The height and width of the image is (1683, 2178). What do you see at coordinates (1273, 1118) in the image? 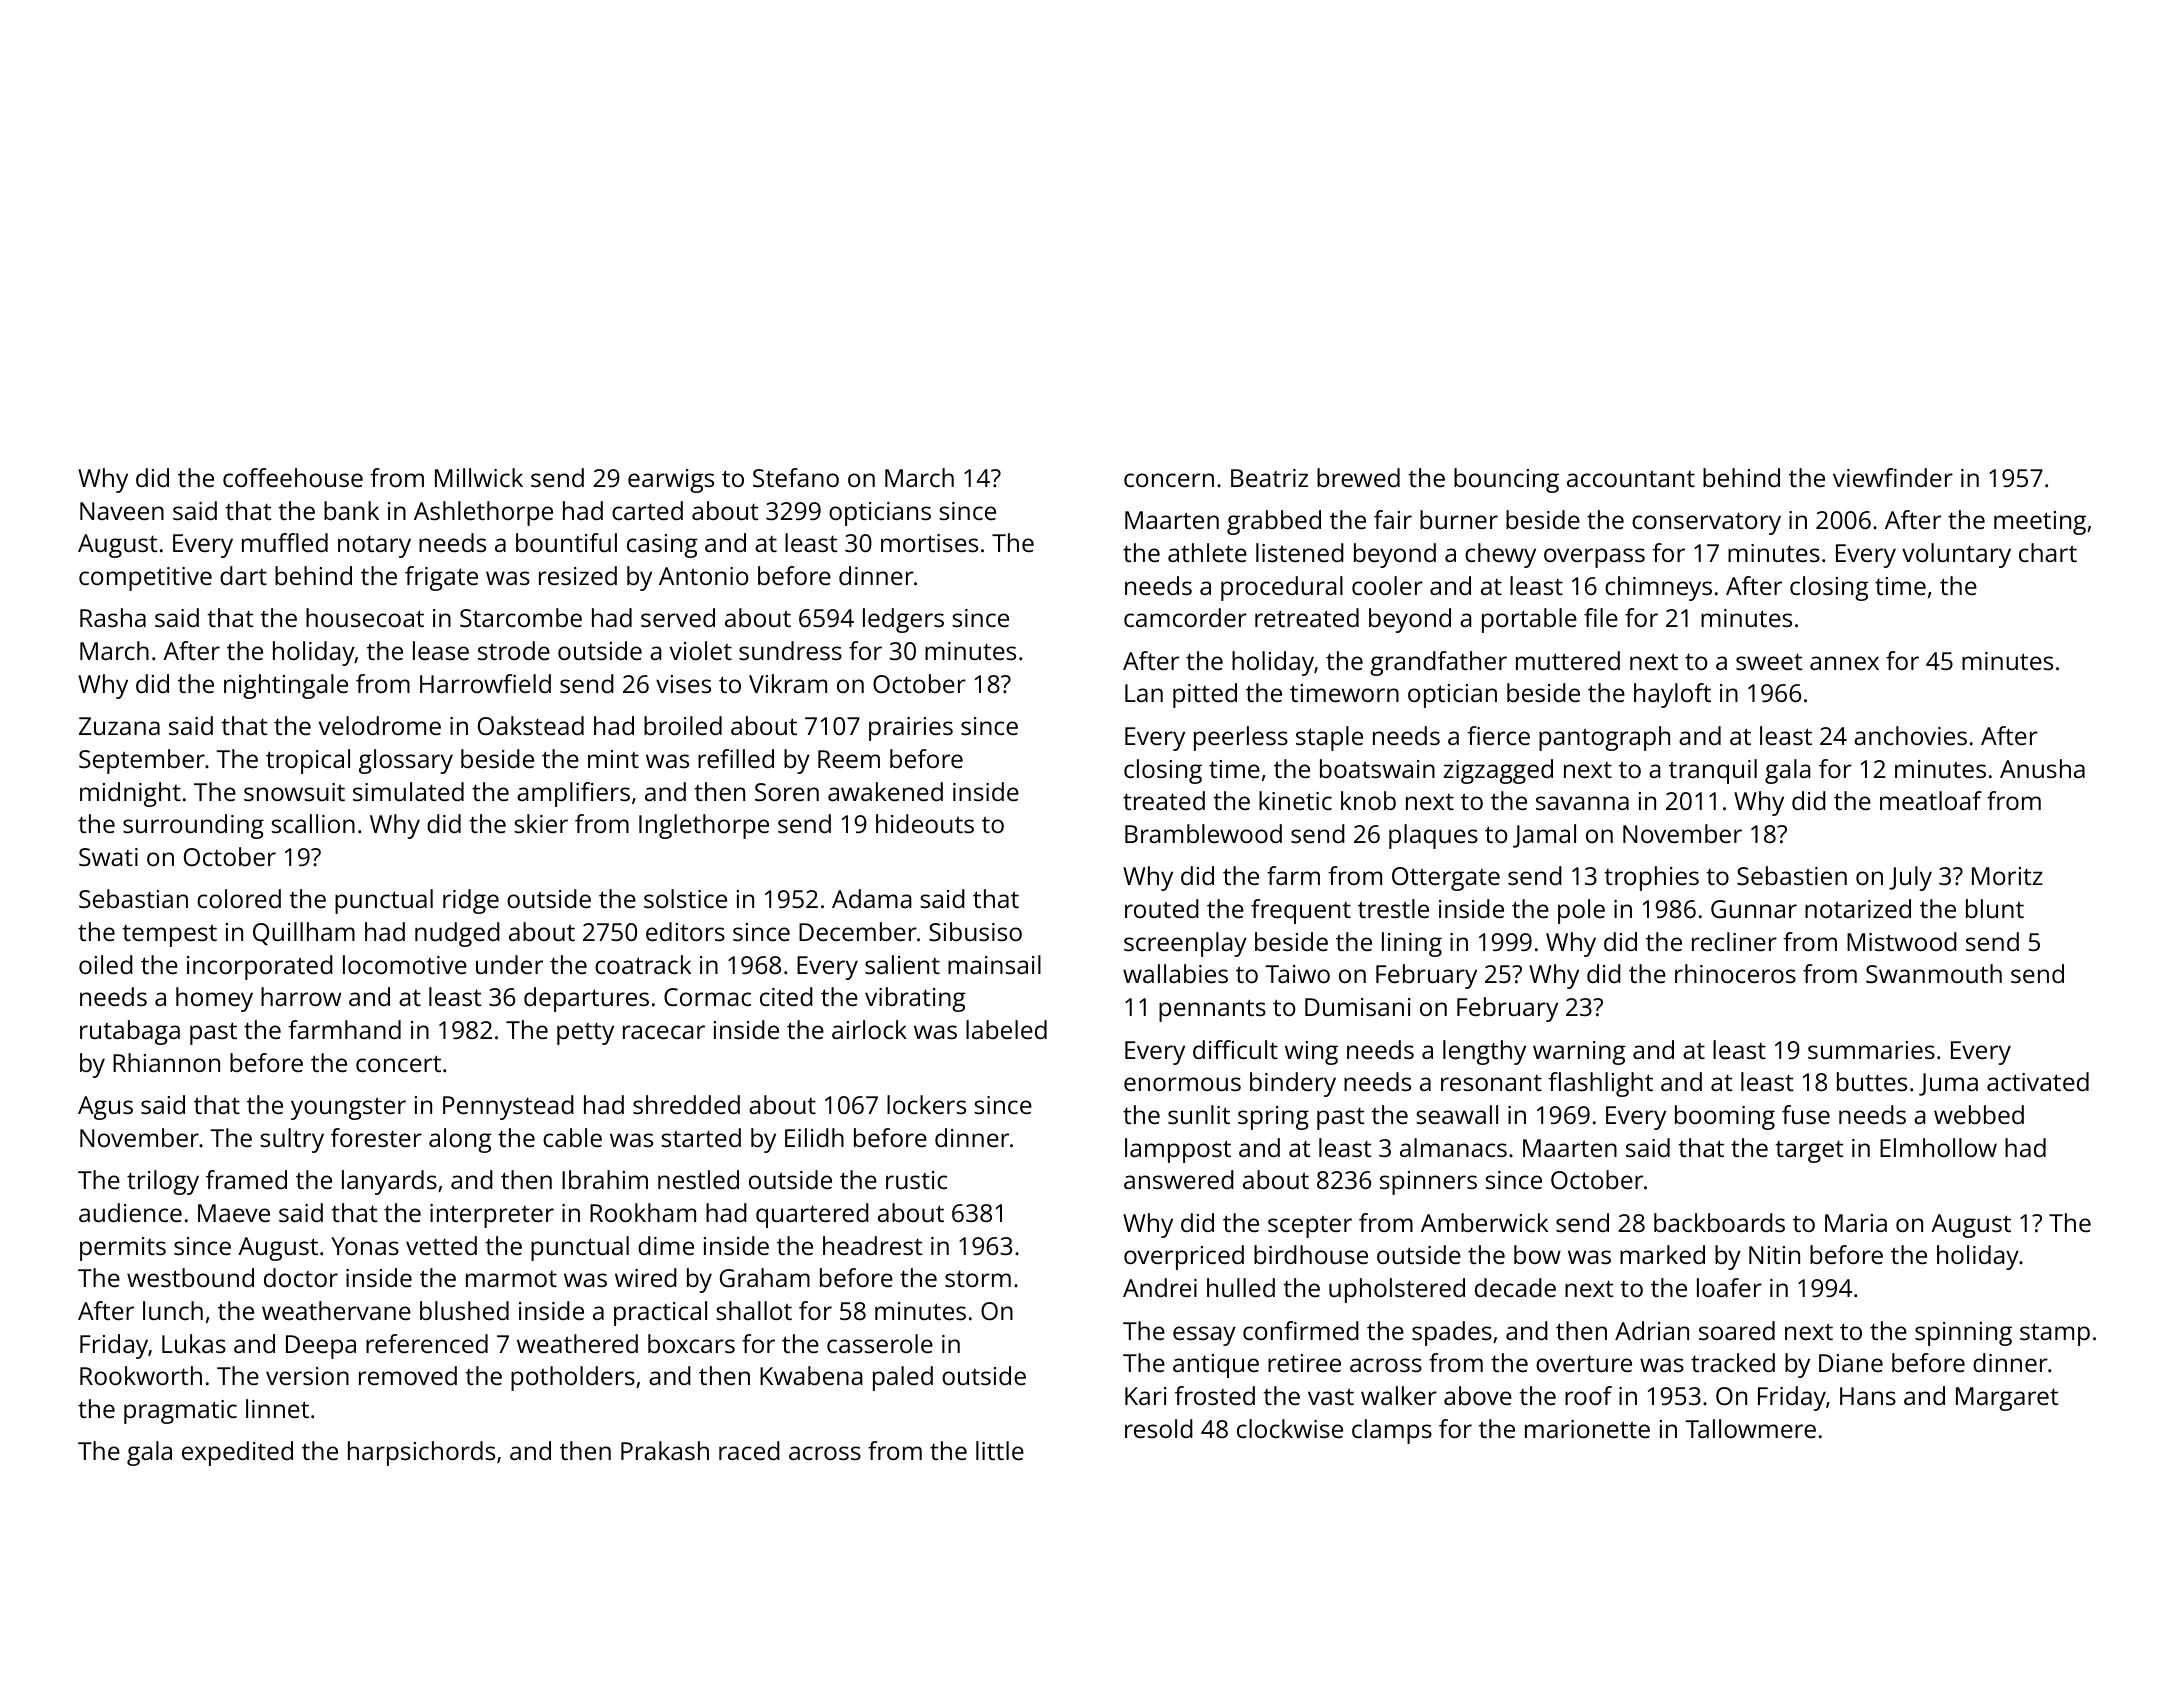
I see `spring` at bounding box center [1273, 1118].
